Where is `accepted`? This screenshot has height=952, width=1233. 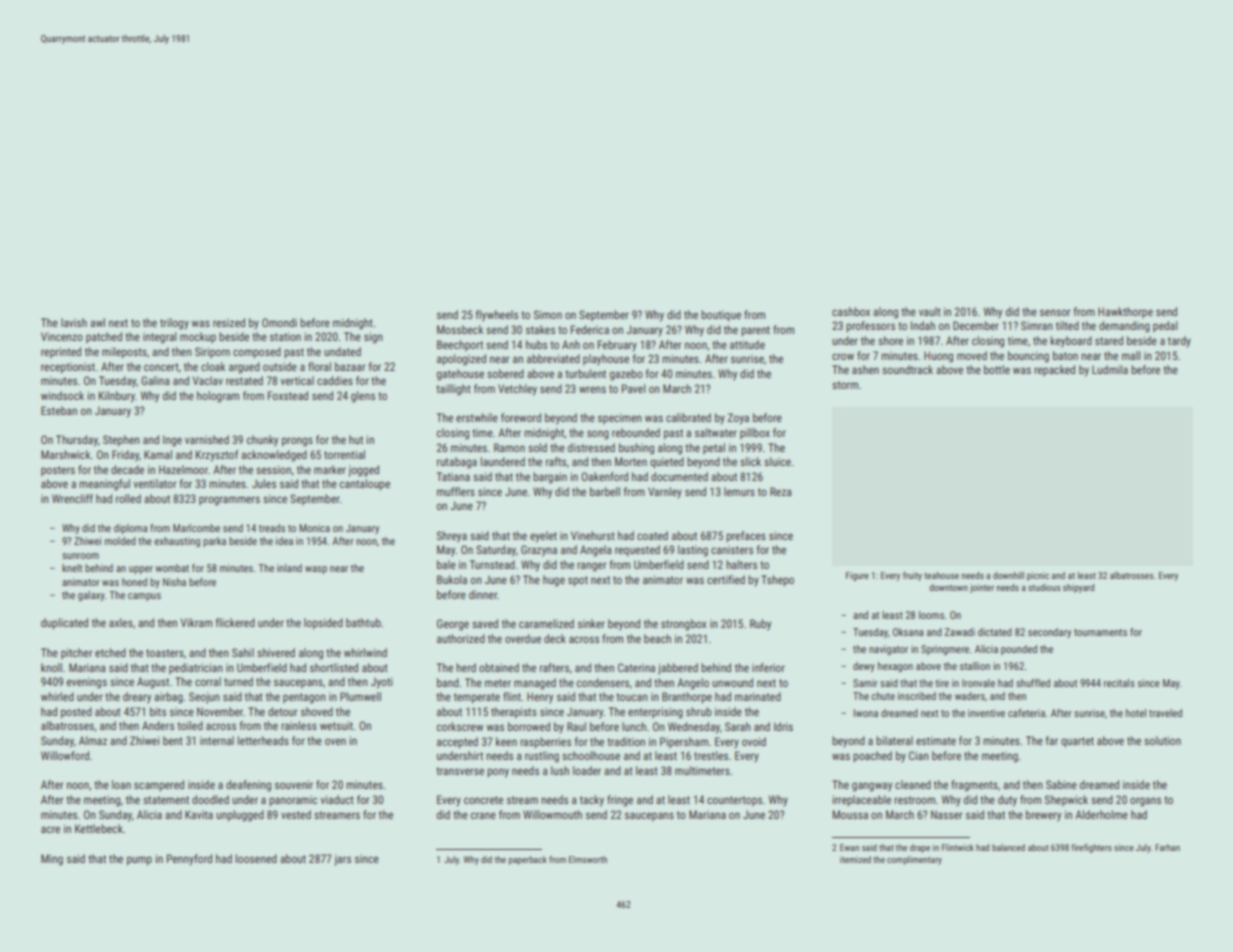
accepted is located at coordinates (457, 743).
